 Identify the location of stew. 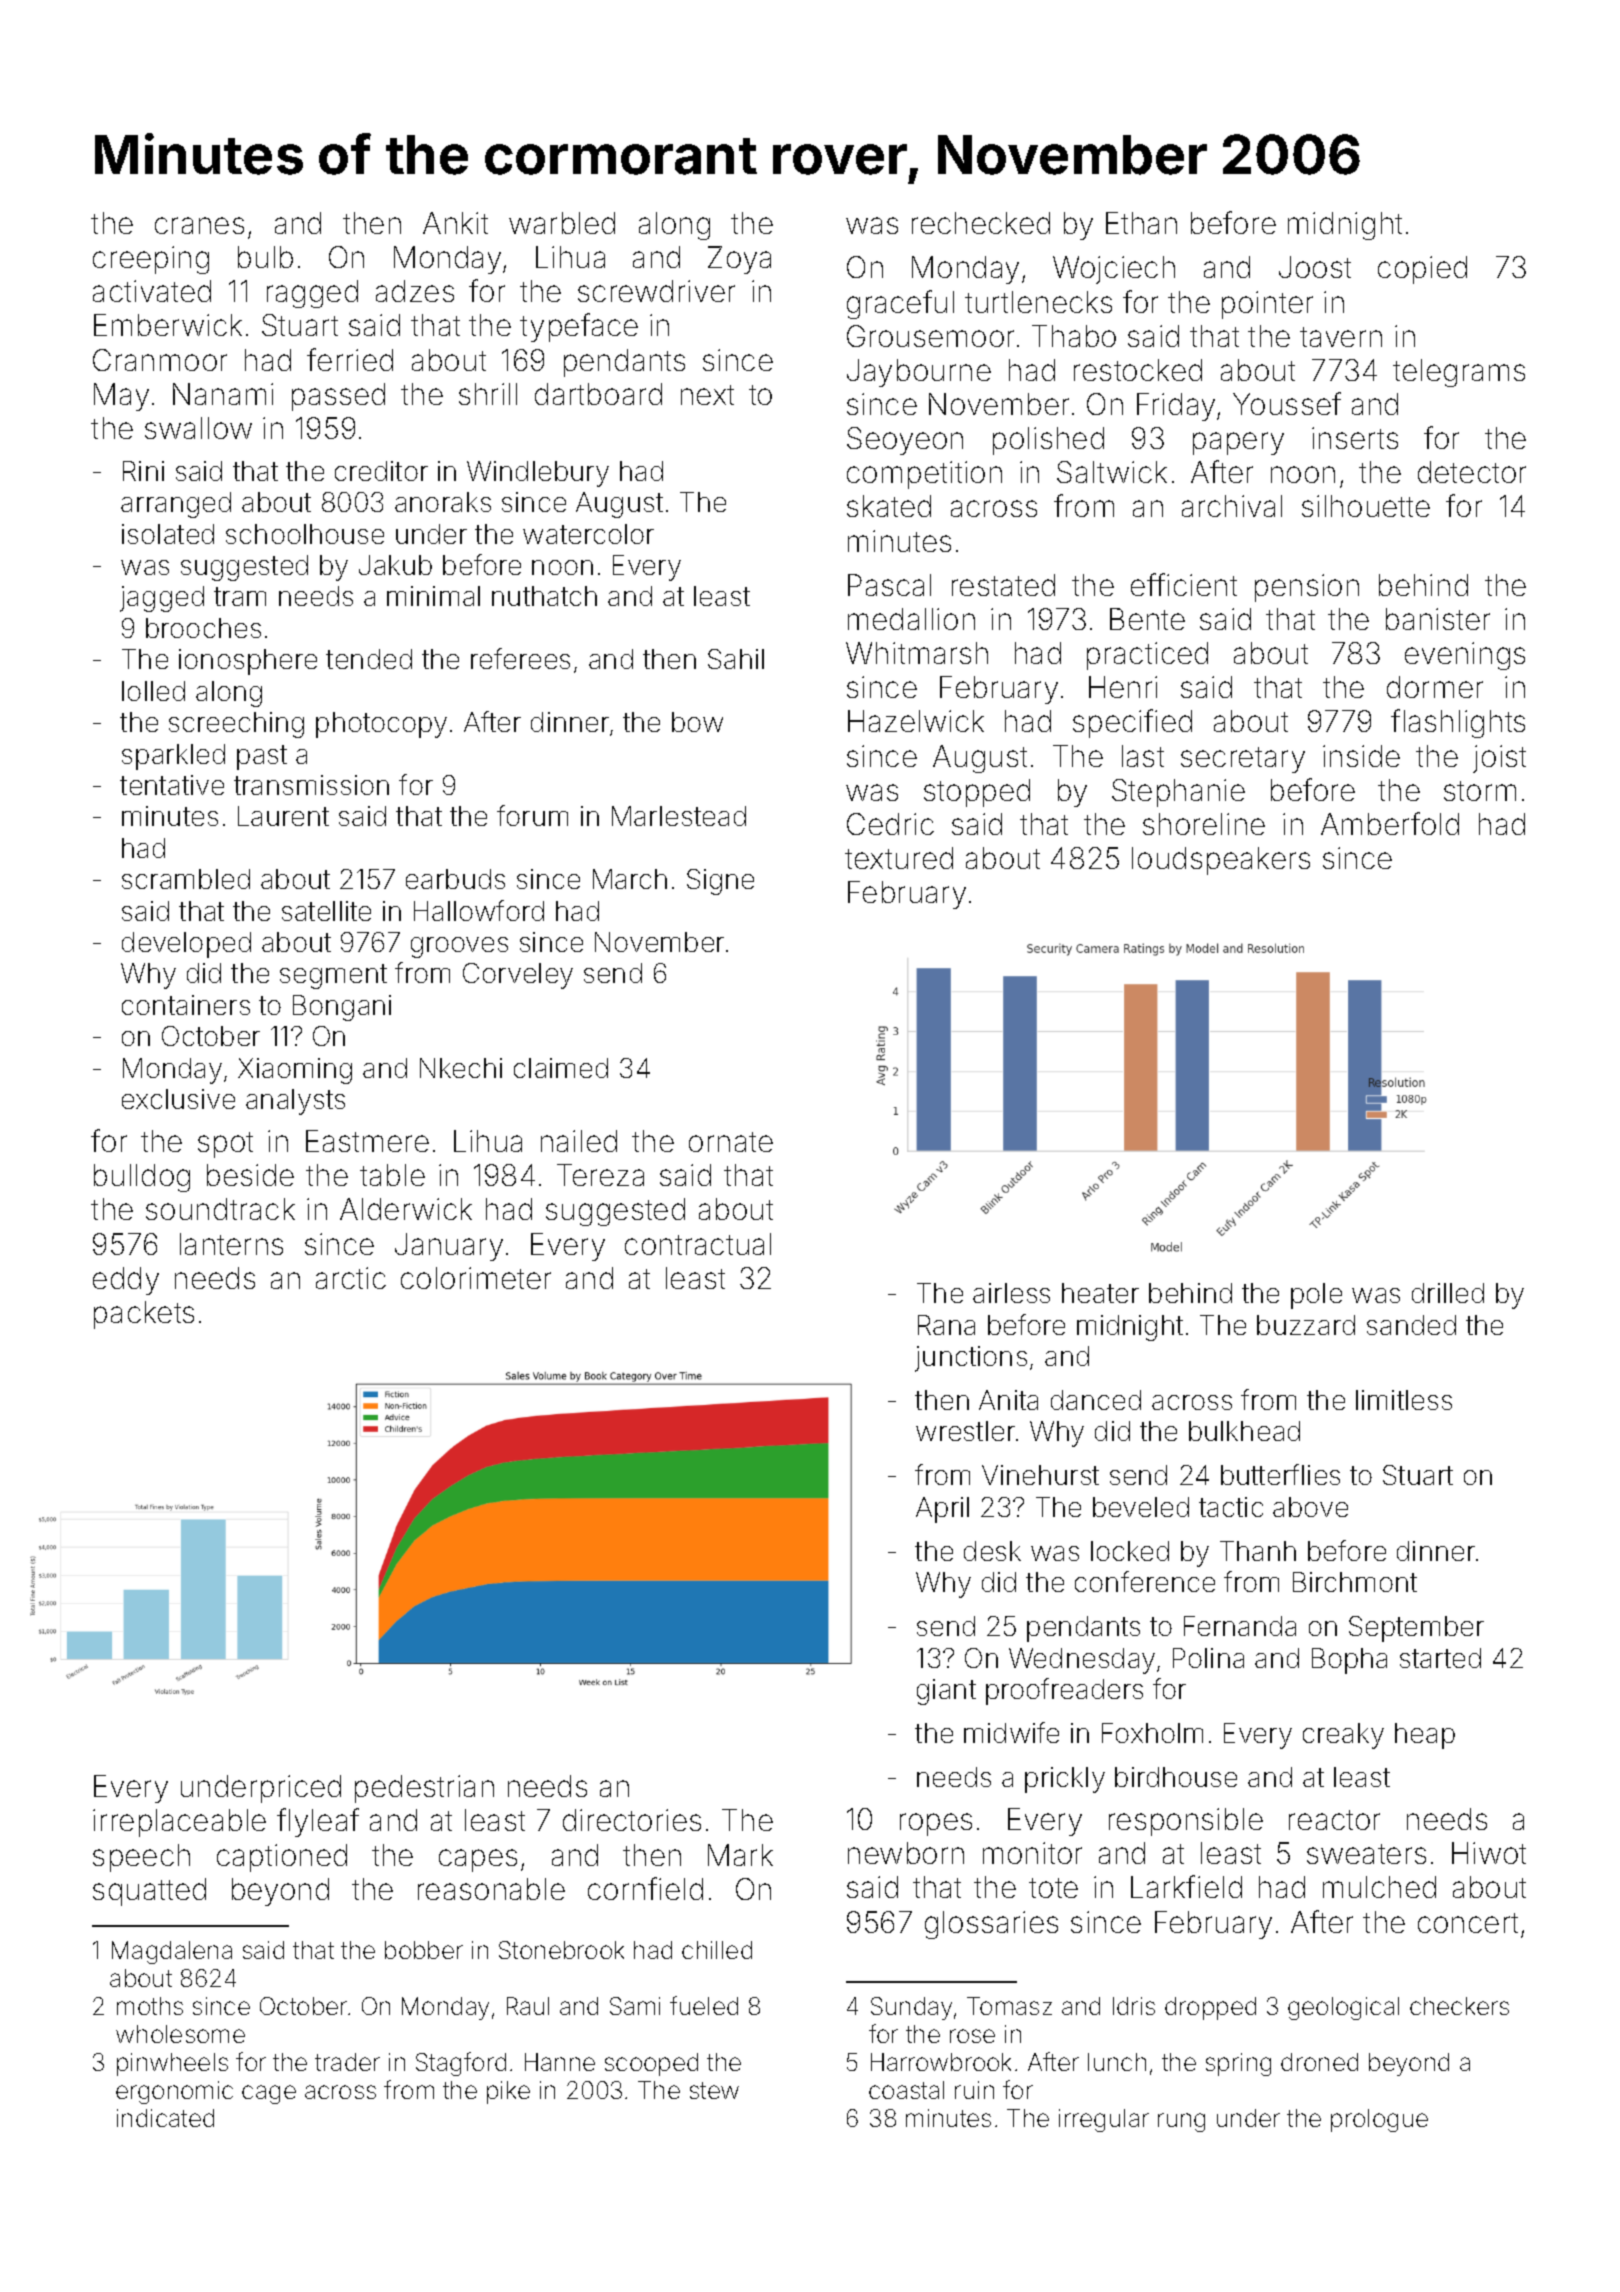
(714, 2090).
